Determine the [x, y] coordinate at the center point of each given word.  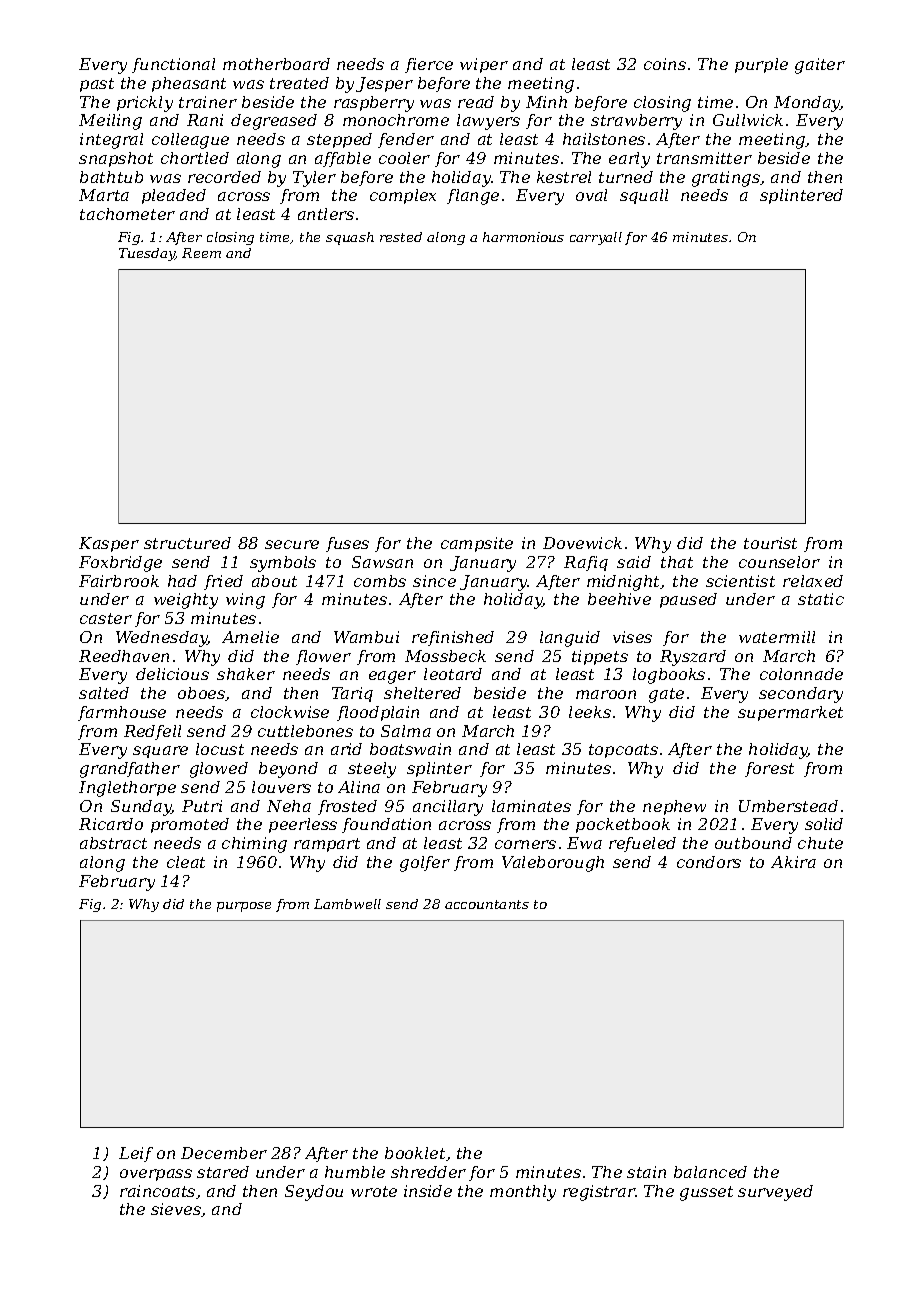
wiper [484, 65]
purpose [244, 907]
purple [761, 65]
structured [187, 543]
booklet [415, 1153]
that [677, 562]
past [97, 85]
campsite [477, 544]
